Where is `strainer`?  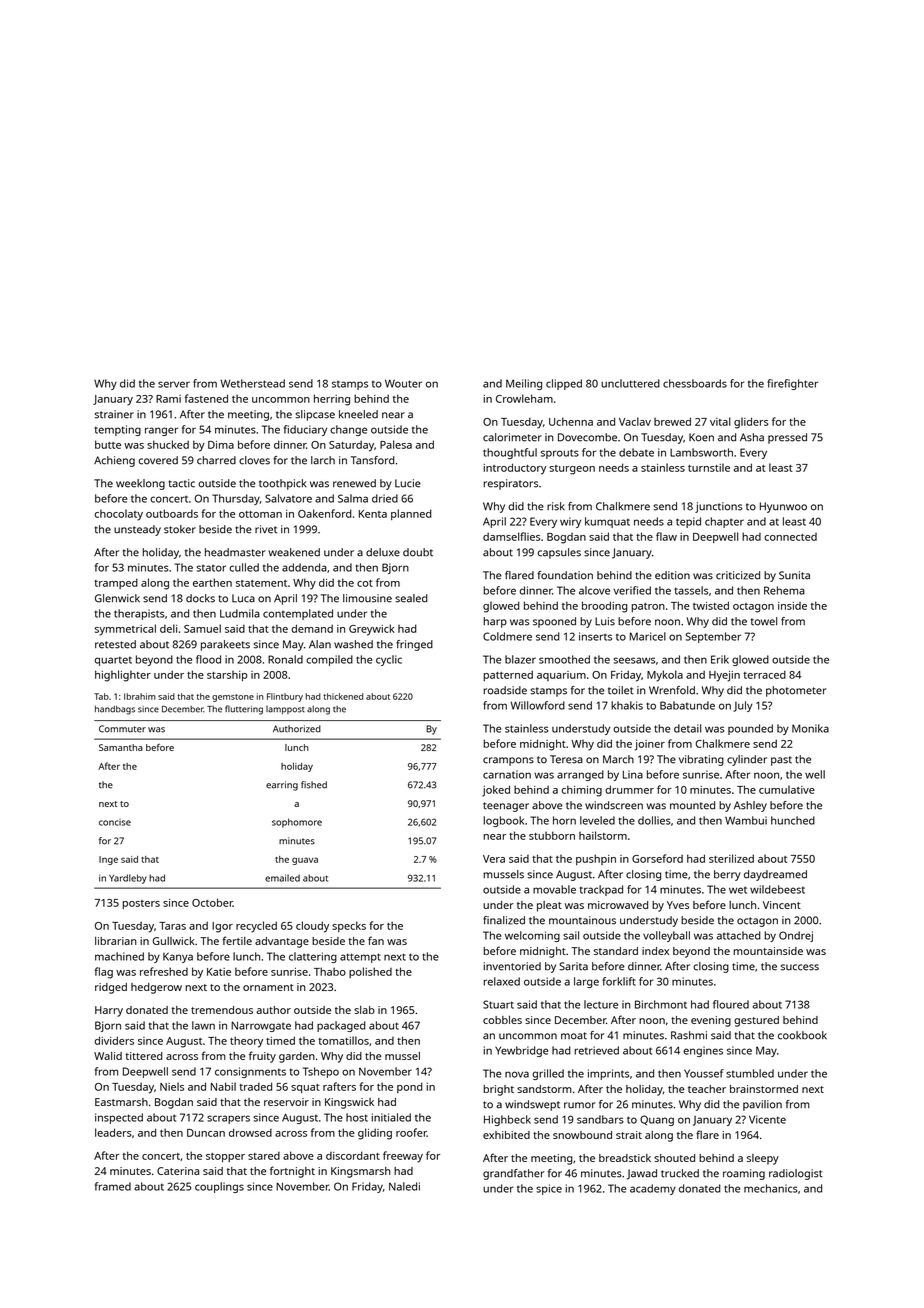
strainer is located at coordinates (114, 414).
